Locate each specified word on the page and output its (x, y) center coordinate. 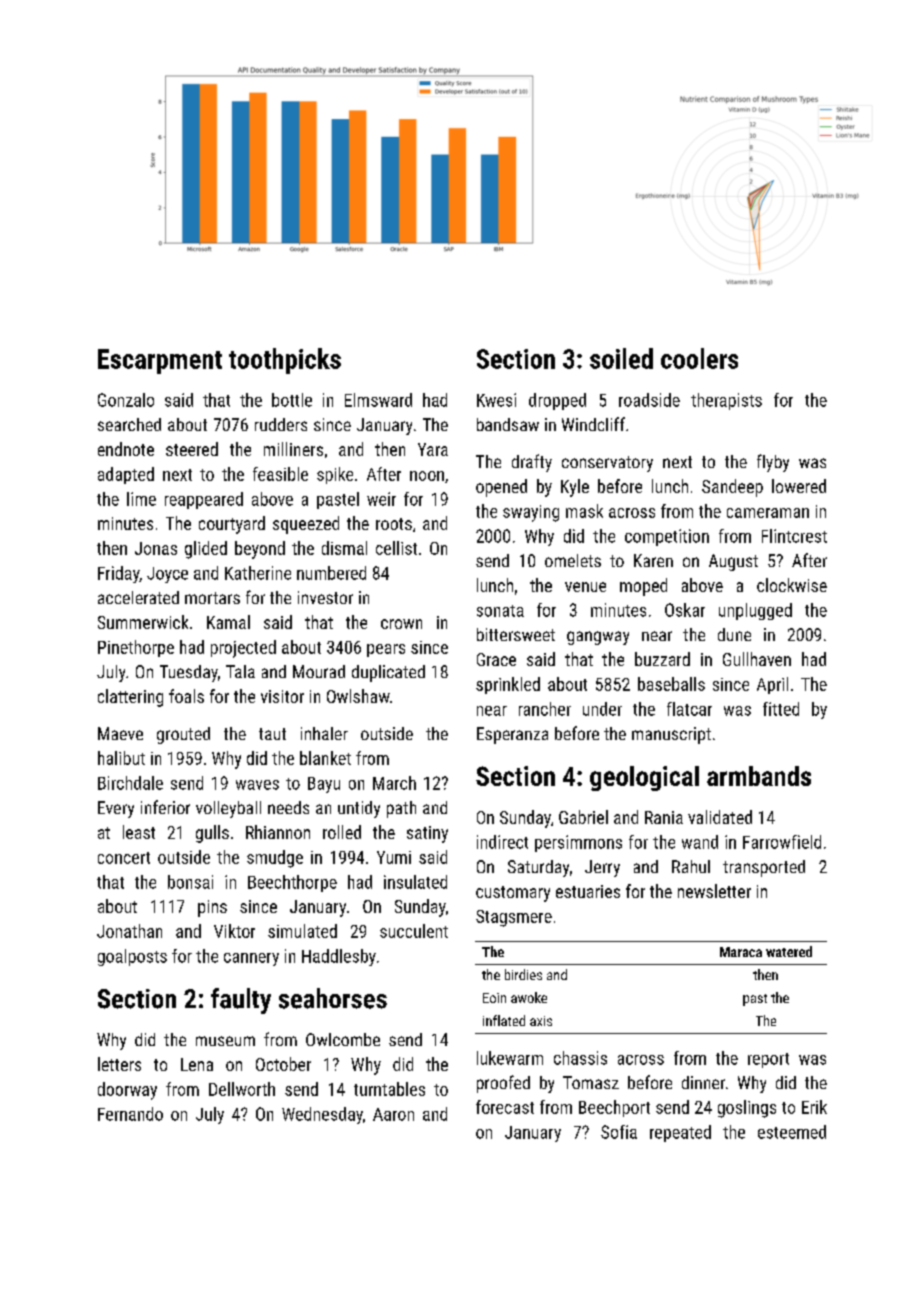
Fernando (130, 1114)
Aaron (393, 1114)
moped (643, 587)
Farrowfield (782, 842)
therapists (726, 401)
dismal (344, 548)
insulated (415, 882)
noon (427, 476)
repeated (680, 1133)
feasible (280, 474)
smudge (275, 859)
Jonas (156, 548)
